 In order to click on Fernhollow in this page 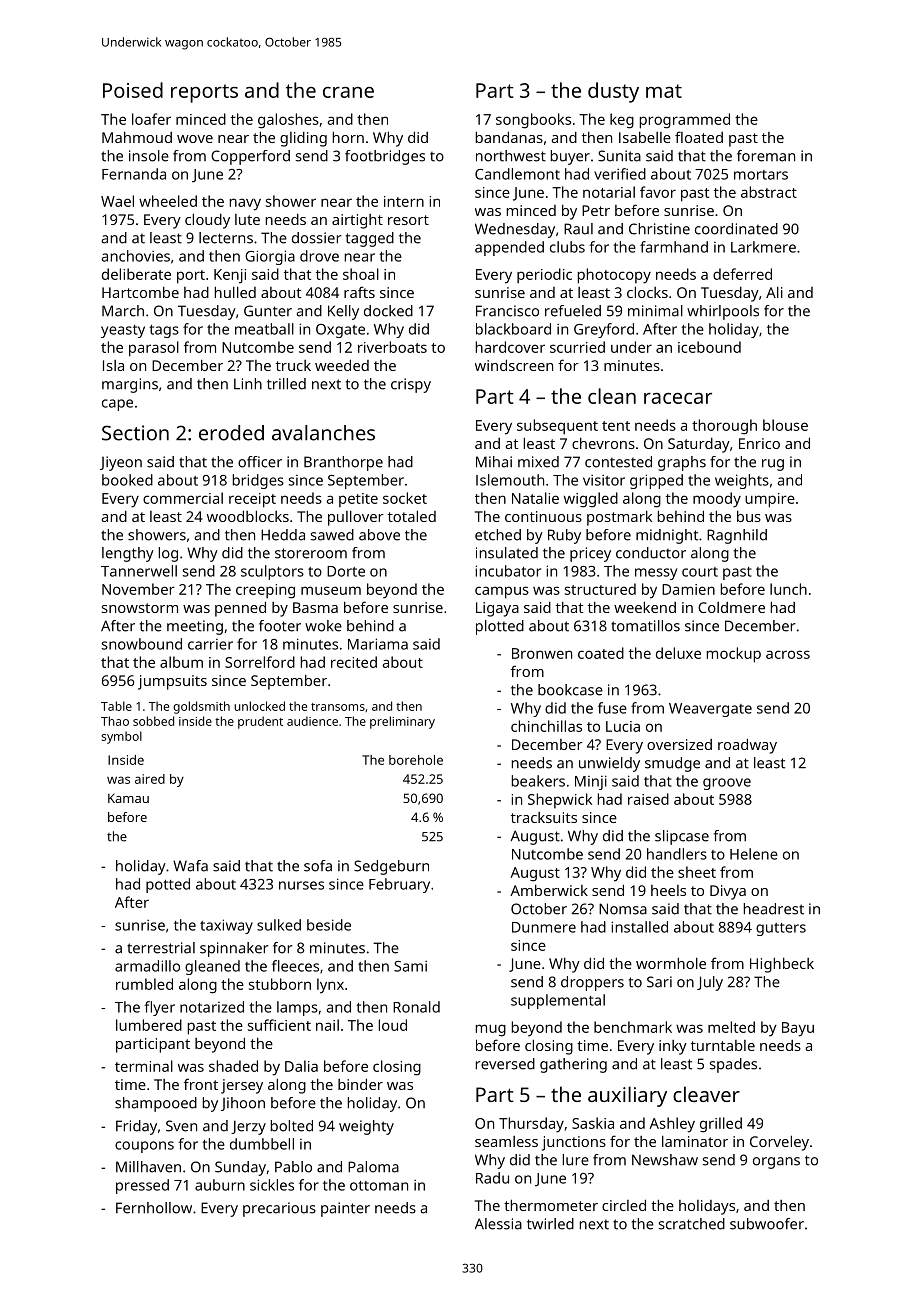, I will do `click(154, 1208)`.
